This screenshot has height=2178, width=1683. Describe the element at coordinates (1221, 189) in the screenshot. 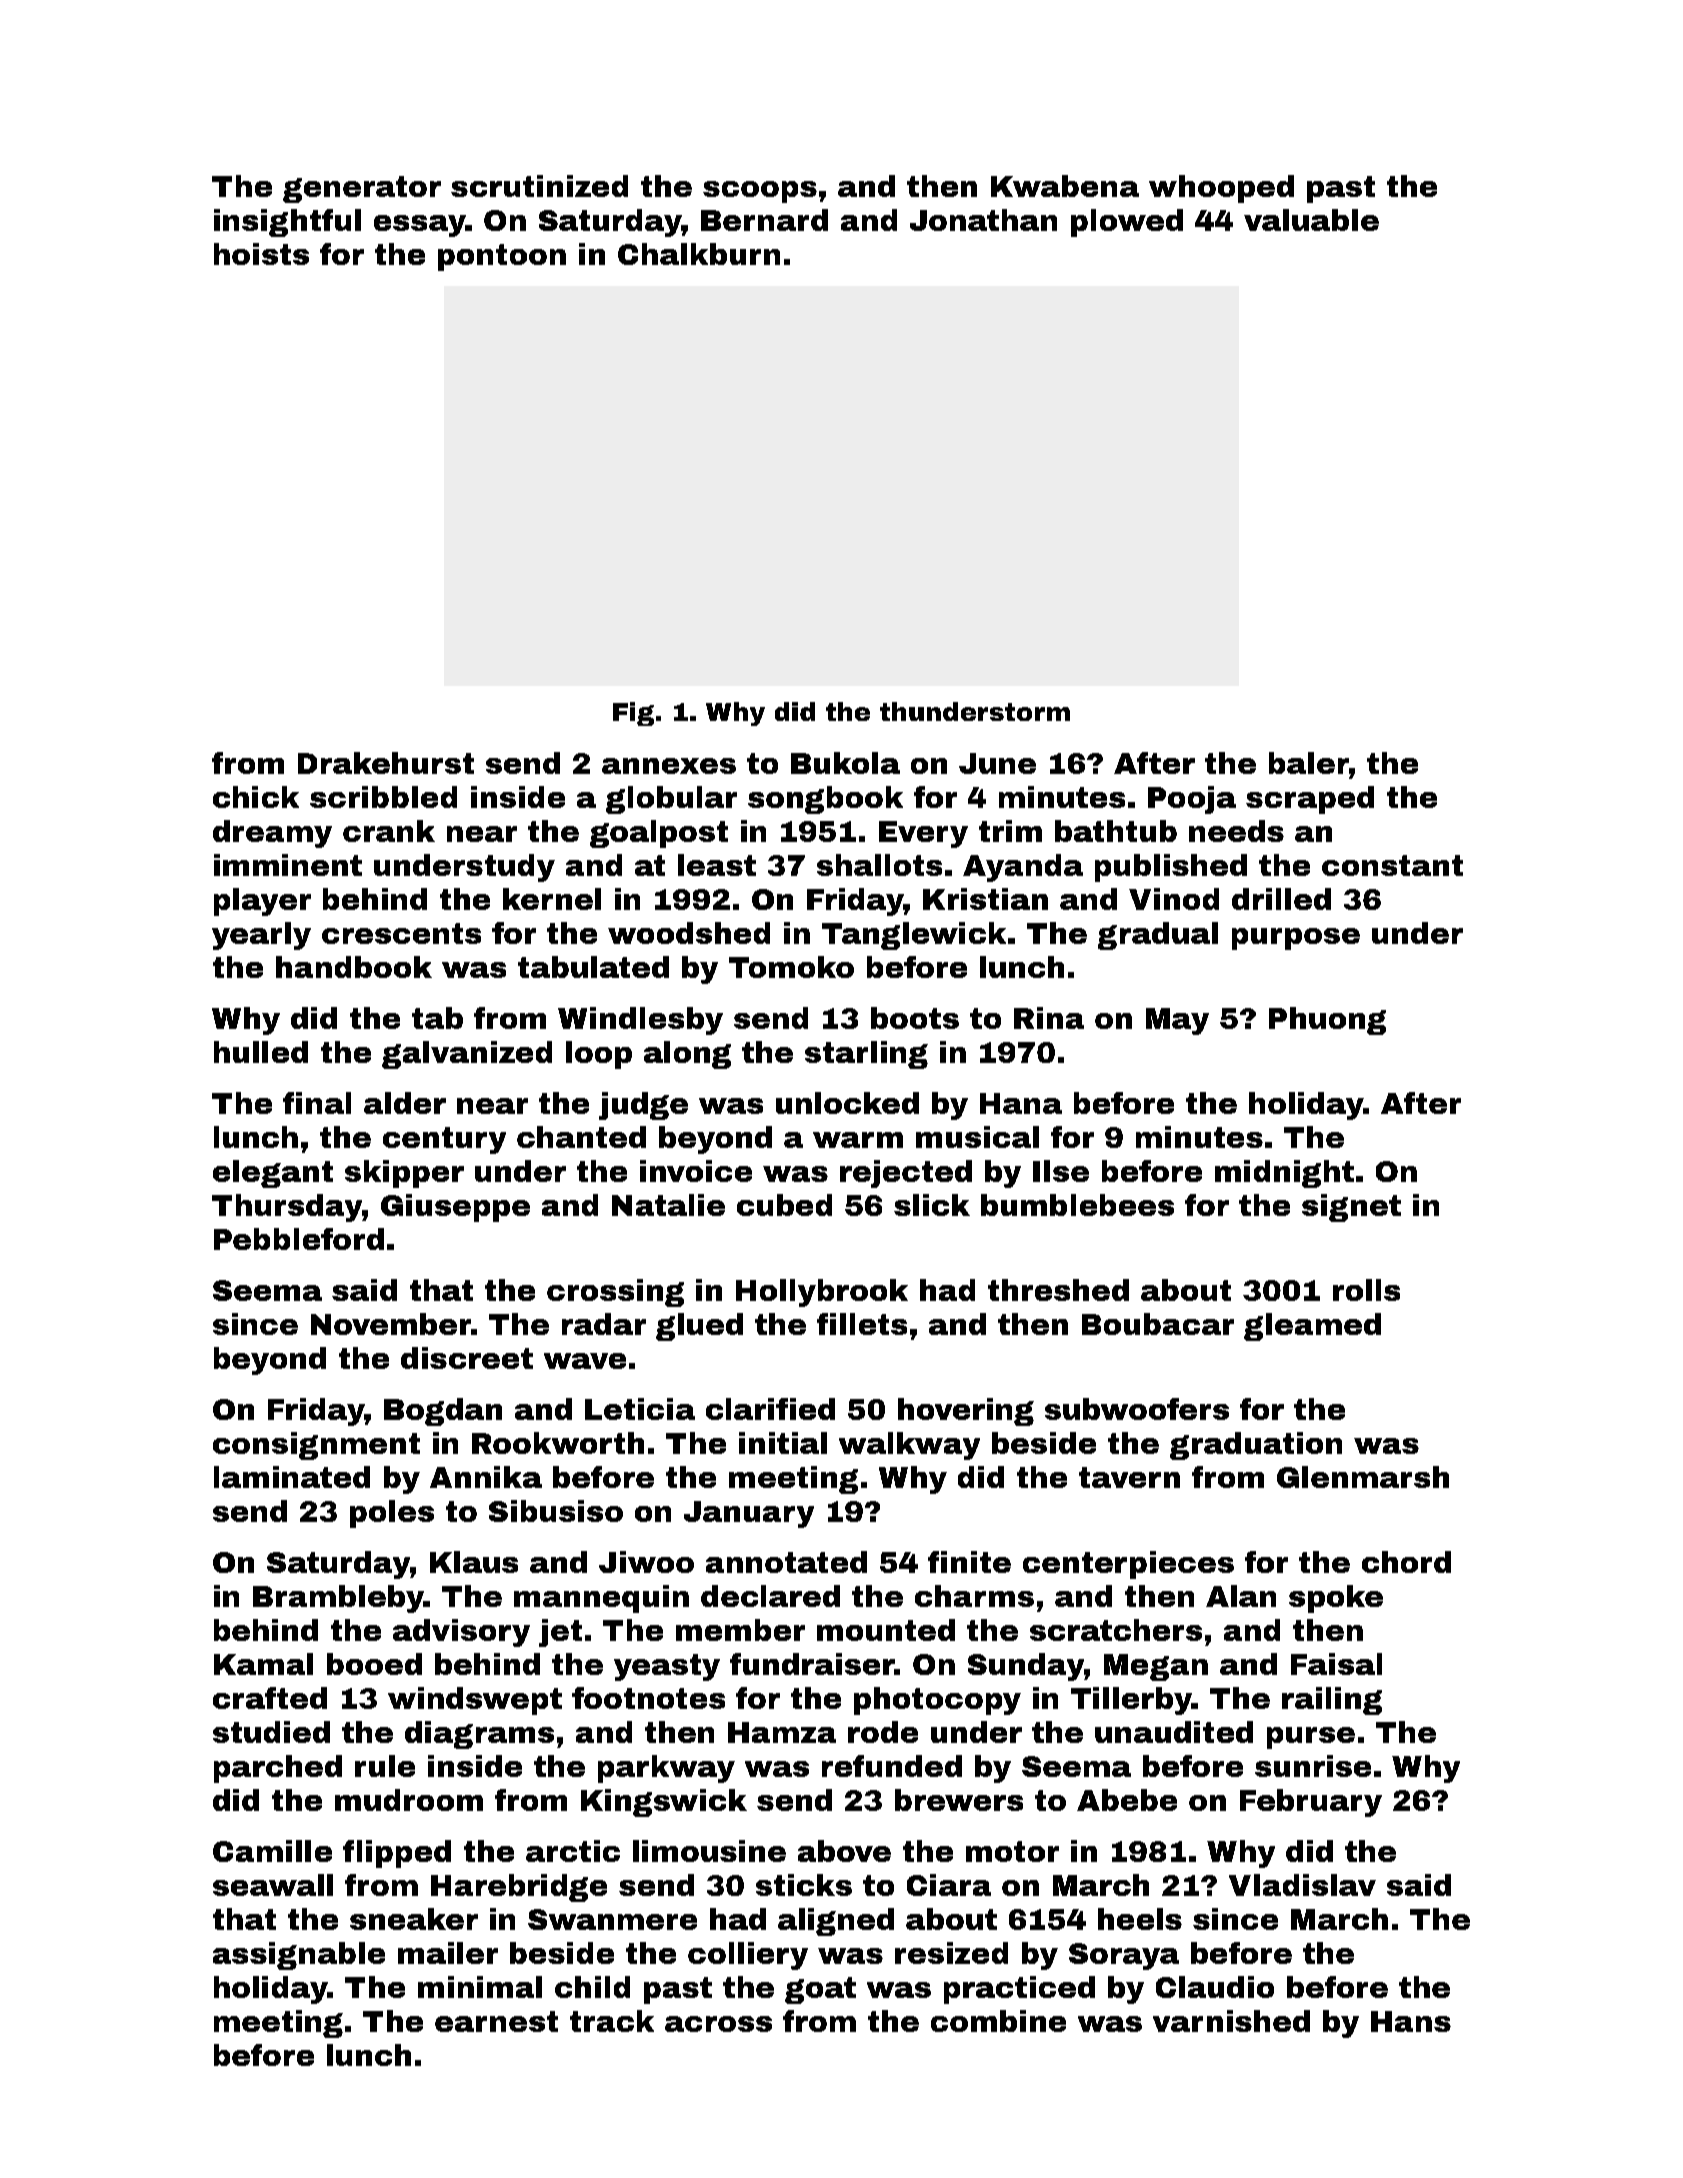

I see `whooped` at that location.
